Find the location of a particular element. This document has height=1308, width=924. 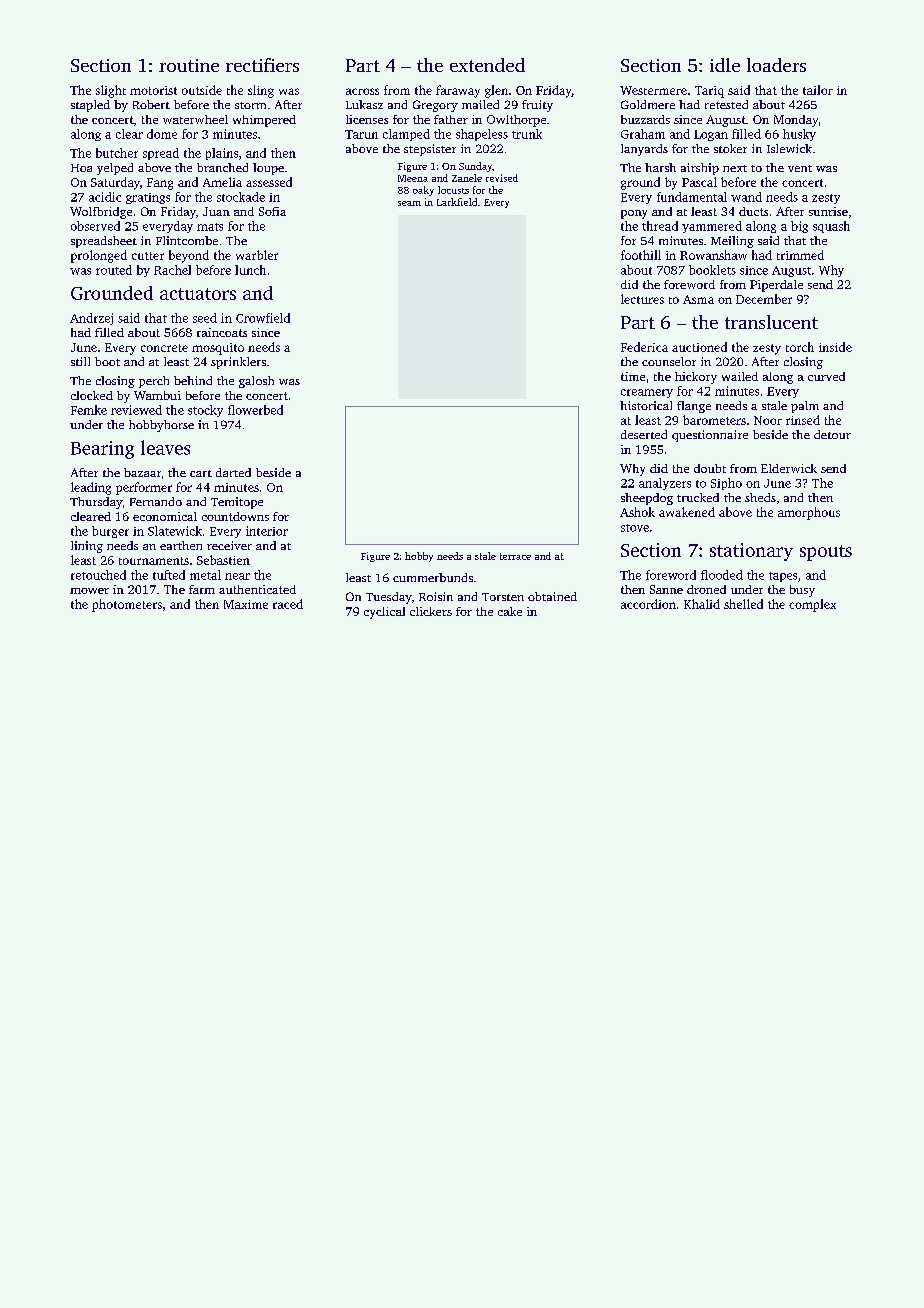

stockade is located at coordinates (241, 197).
